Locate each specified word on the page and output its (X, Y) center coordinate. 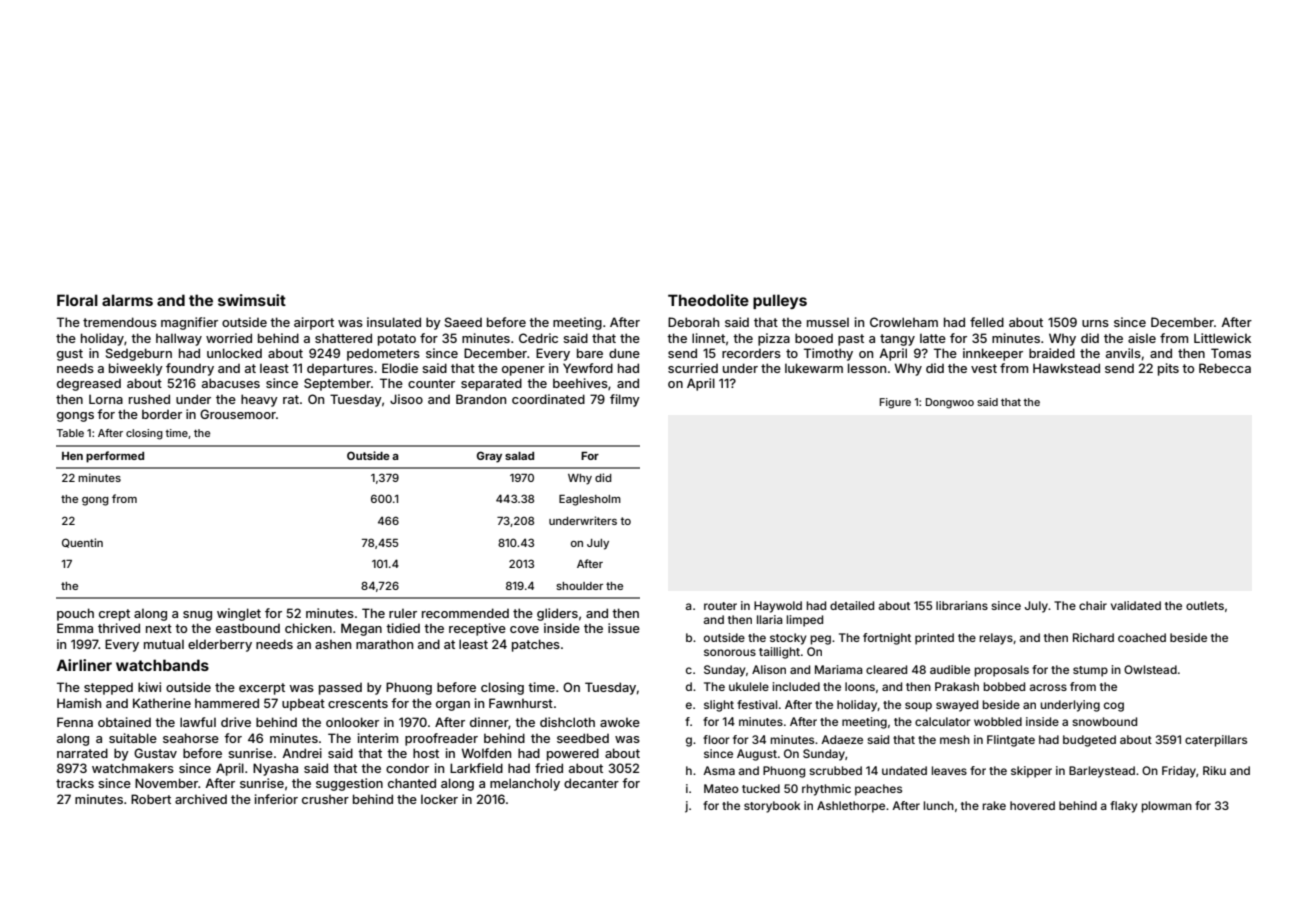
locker (439, 799)
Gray (489, 457)
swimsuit (252, 300)
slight (719, 706)
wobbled (998, 721)
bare (590, 353)
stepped (108, 689)
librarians (962, 605)
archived (201, 799)
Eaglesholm (590, 500)
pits (1168, 369)
